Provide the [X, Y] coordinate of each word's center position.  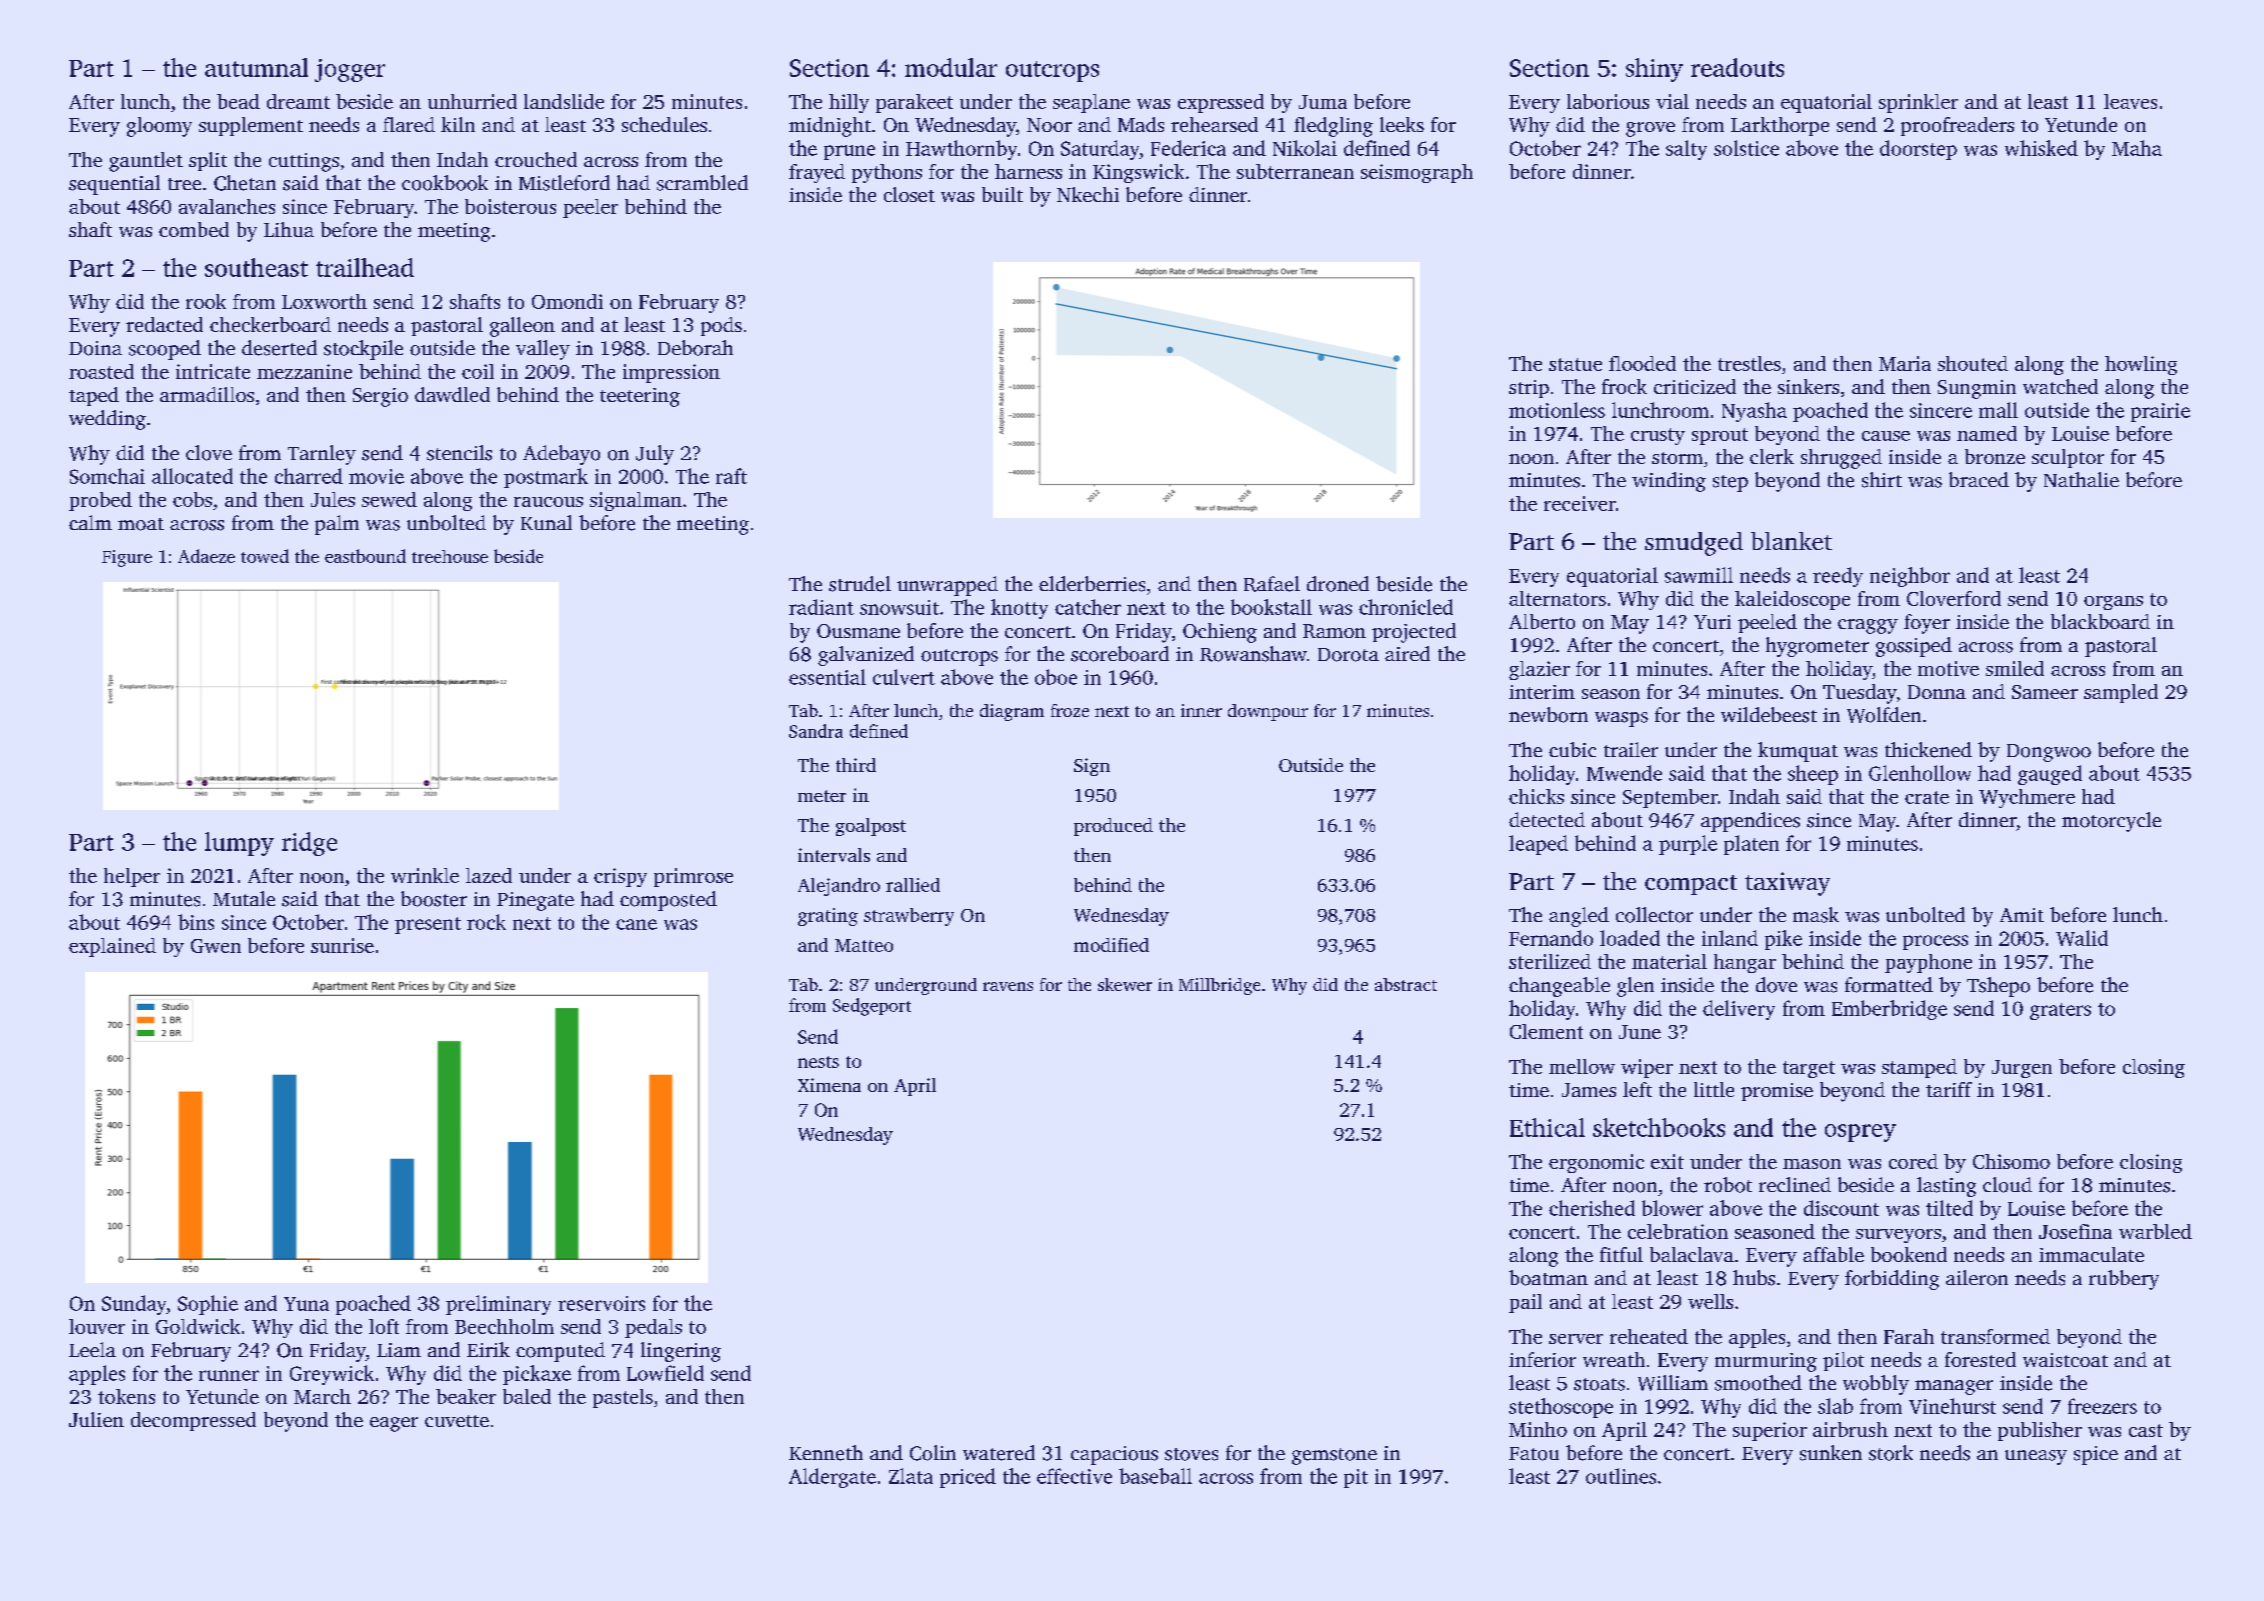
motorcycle [2111, 822]
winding [1669, 482]
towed [265, 556]
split [208, 161]
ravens [1008, 986]
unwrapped [947, 586]
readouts [1737, 67]
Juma [1323, 102]
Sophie [208, 1305]
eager [394, 1424]
